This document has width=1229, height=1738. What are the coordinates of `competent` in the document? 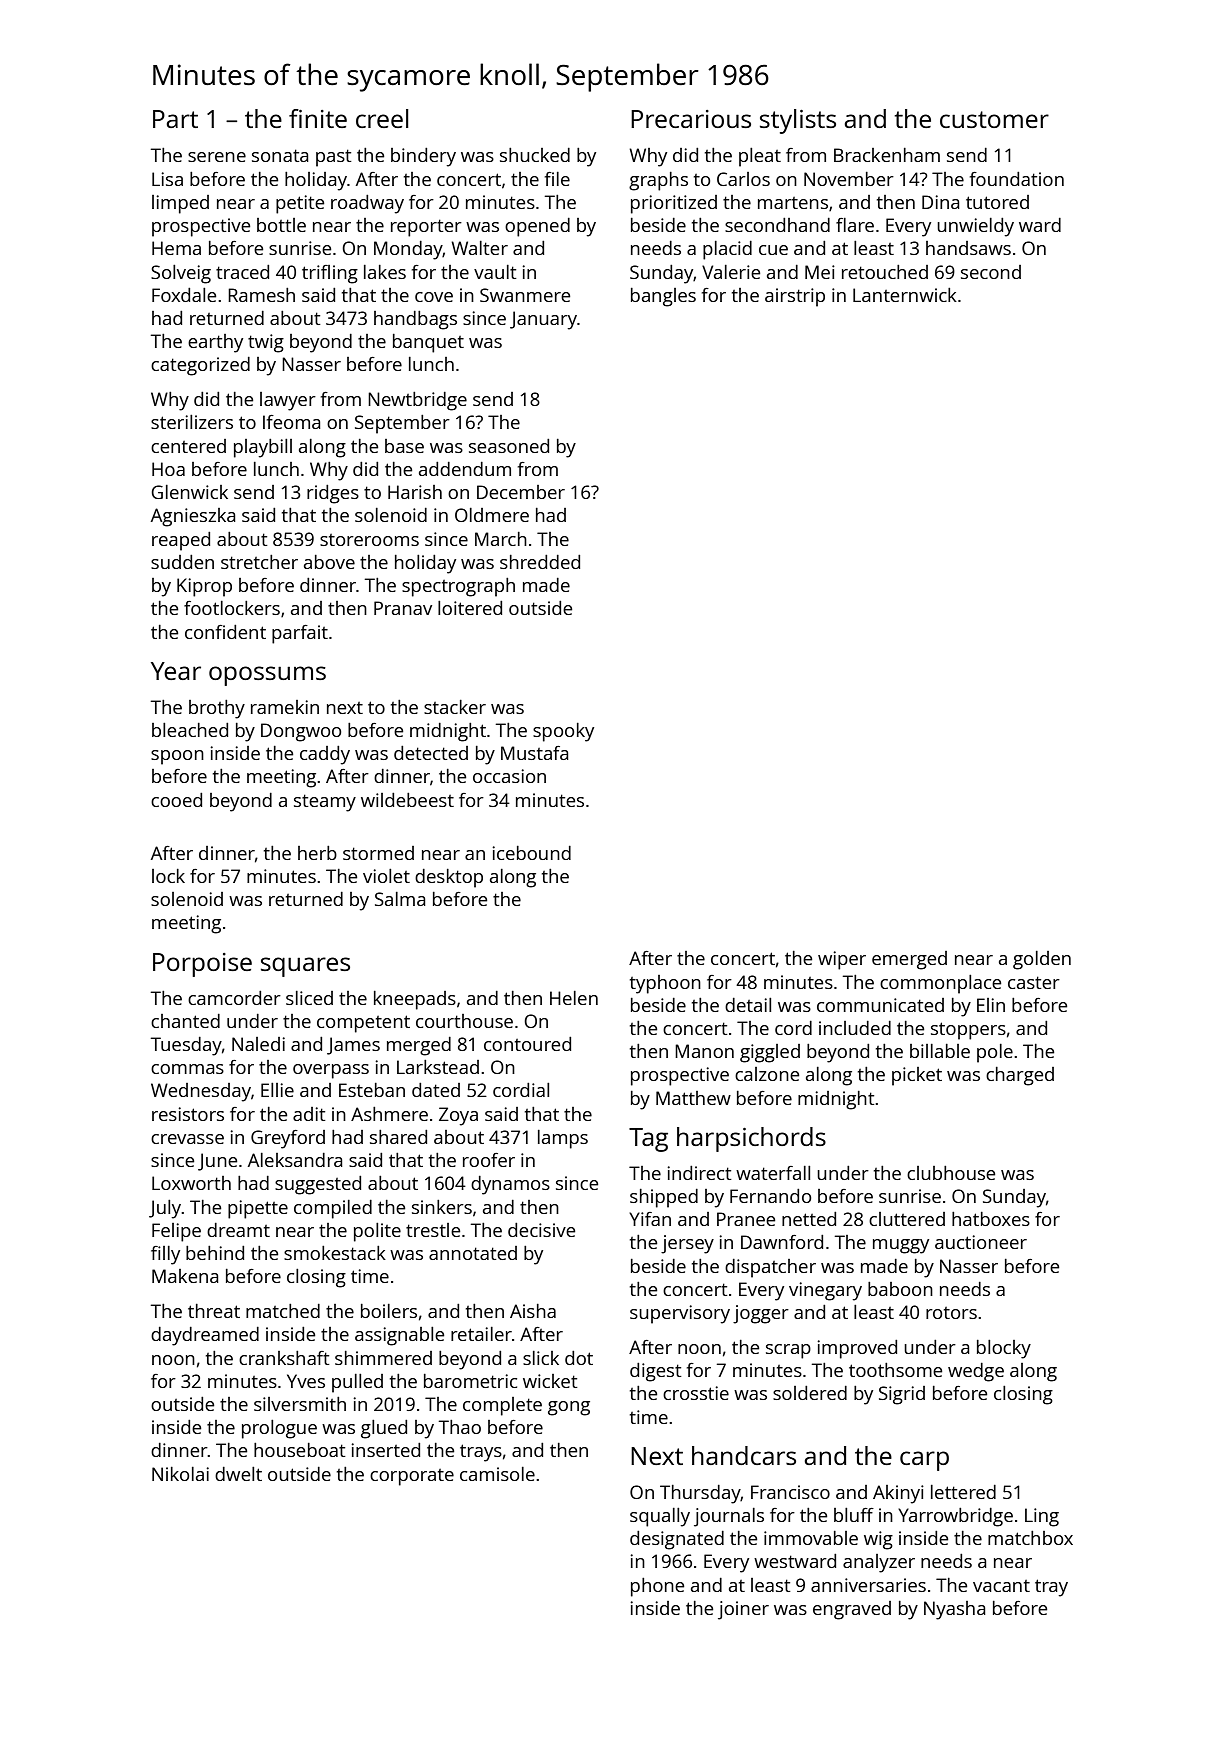 It's located at (363, 1024).
